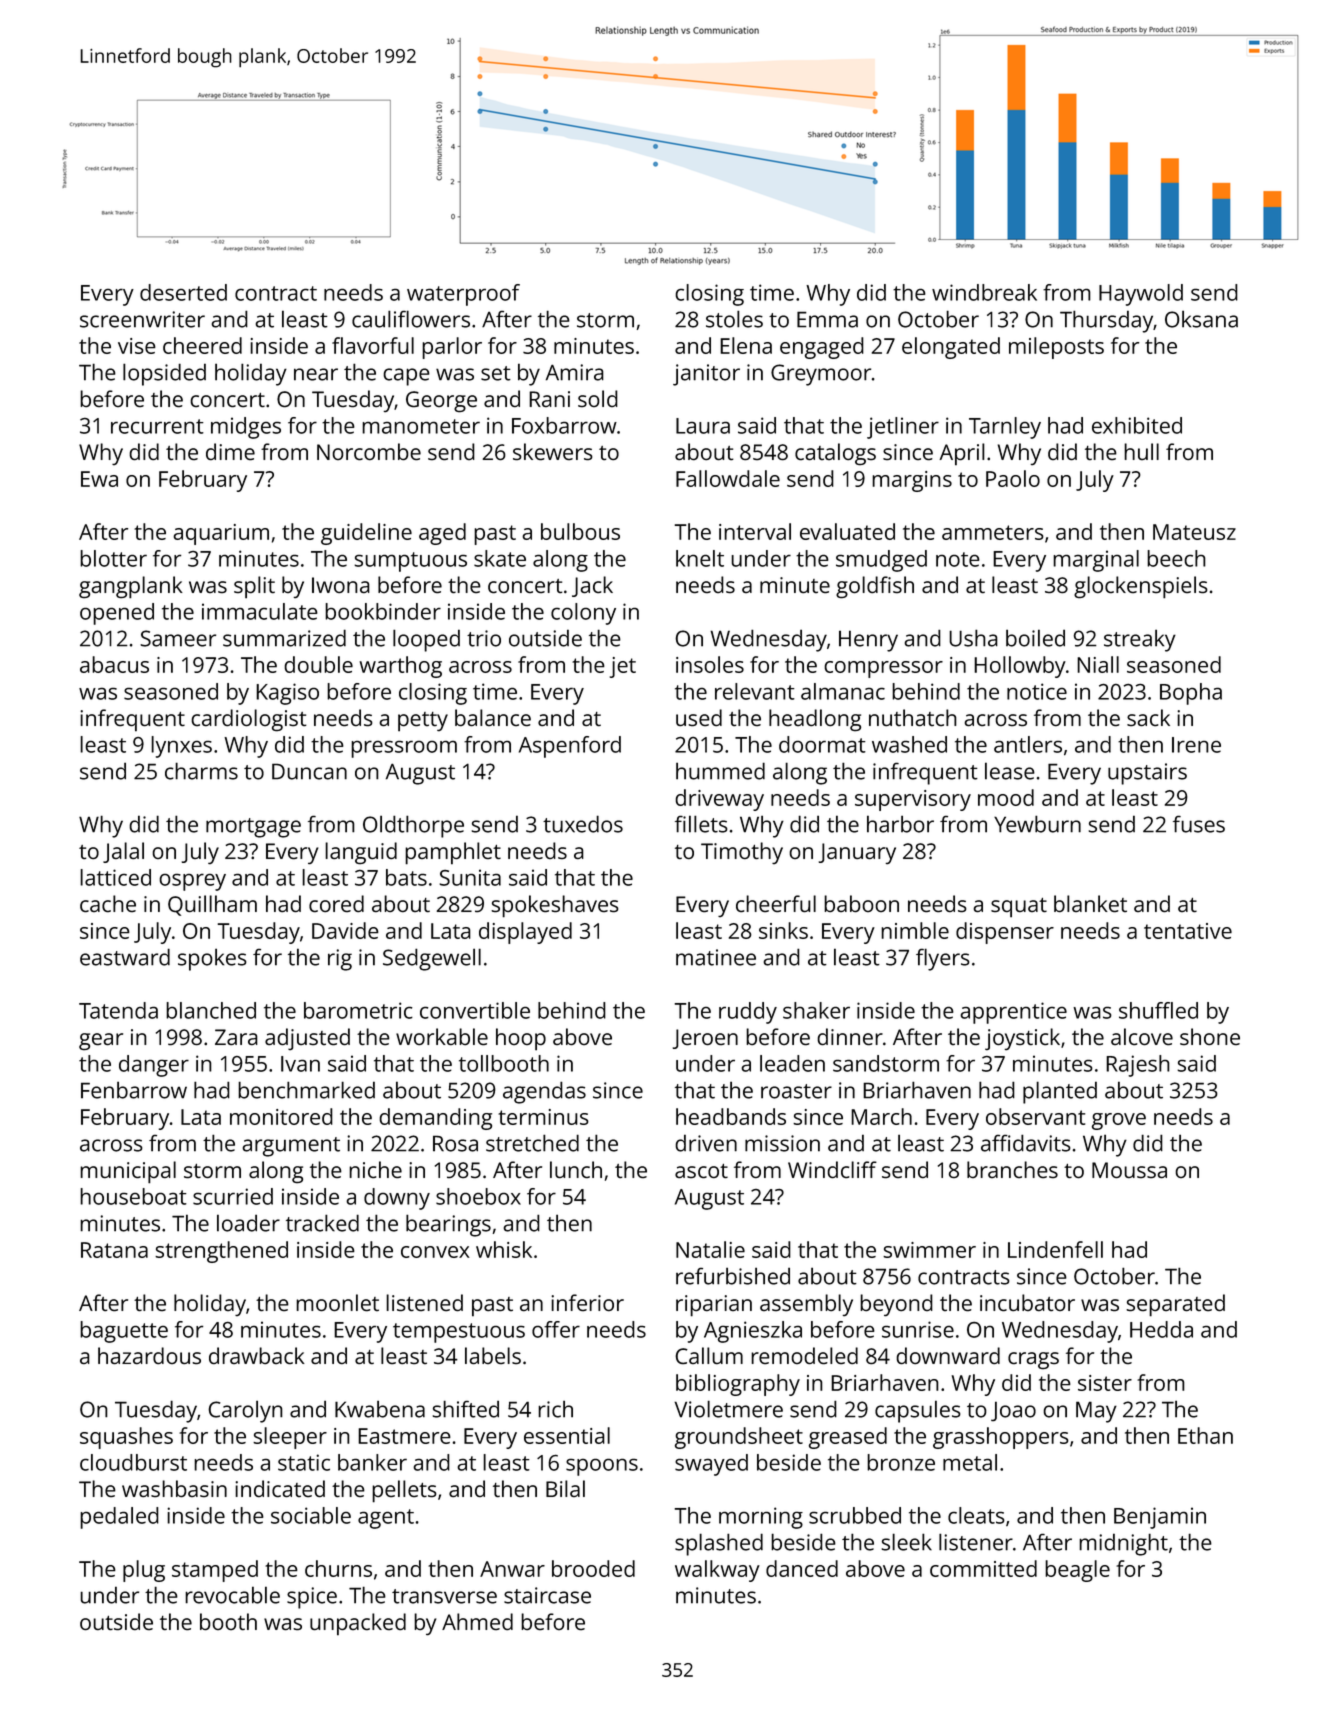 The image size is (1323, 1712). What do you see at coordinates (583, 614) in the screenshot?
I see `colony` at bounding box center [583, 614].
